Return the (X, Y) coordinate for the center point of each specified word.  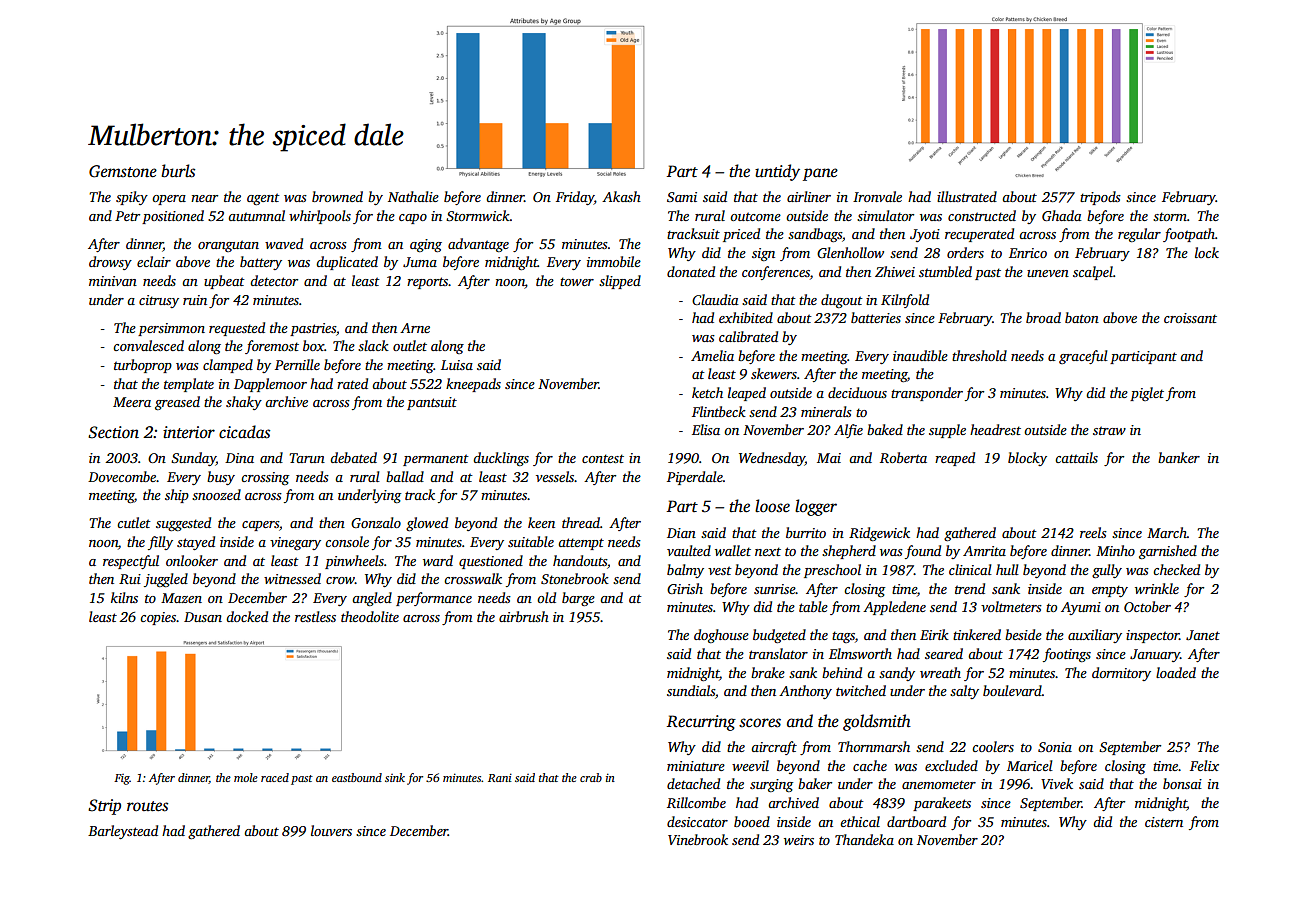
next (768, 551)
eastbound (357, 777)
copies (158, 618)
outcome (755, 216)
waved (284, 243)
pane (820, 174)
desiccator (697, 821)
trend (970, 588)
